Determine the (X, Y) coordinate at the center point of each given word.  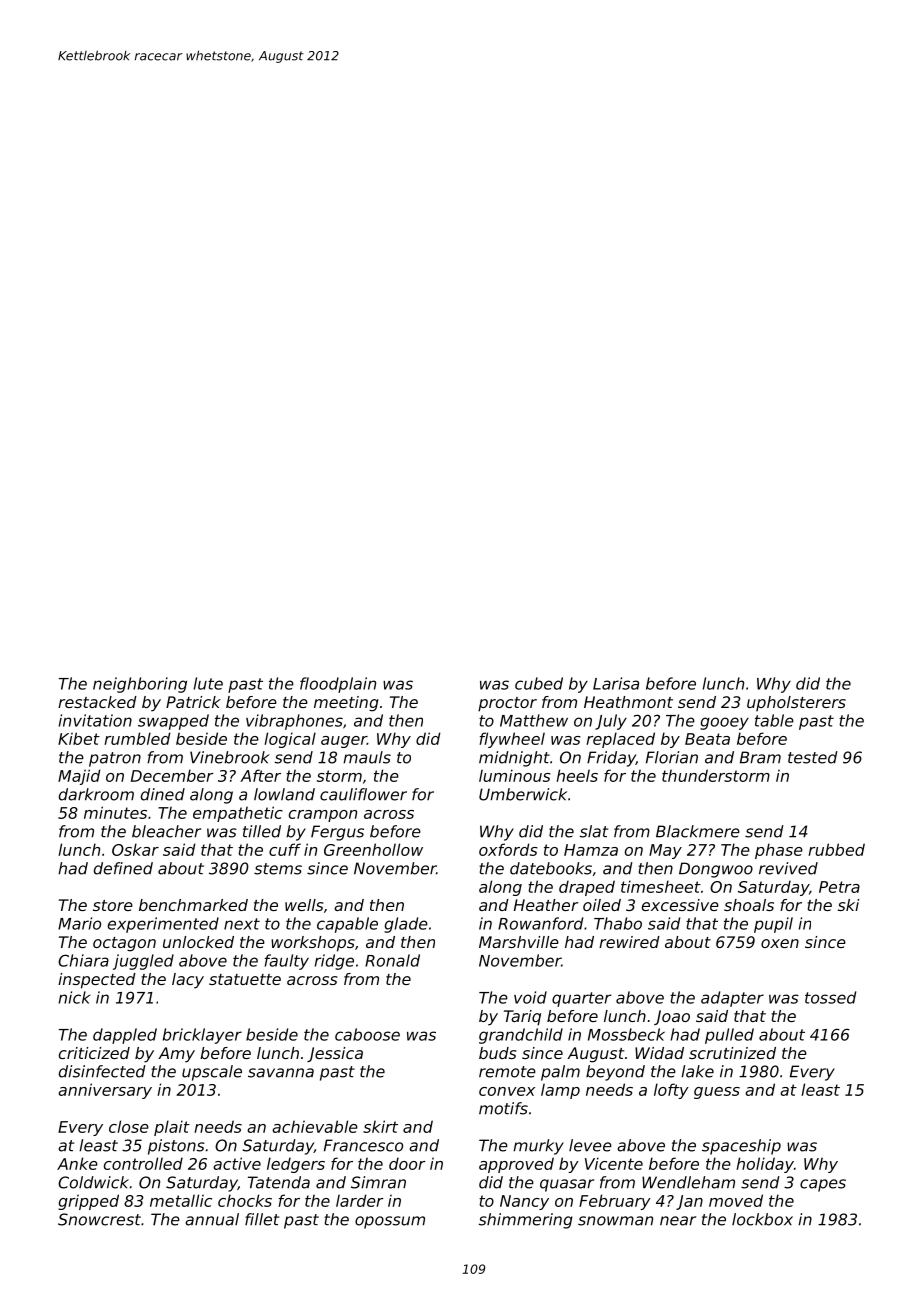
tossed (830, 997)
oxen (780, 943)
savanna (281, 1073)
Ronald (392, 960)
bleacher (166, 831)
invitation (95, 720)
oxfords (508, 849)
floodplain (338, 685)
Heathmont (628, 702)
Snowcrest (99, 1219)
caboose (367, 1034)
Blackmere (698, 831)
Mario (79, 923)
